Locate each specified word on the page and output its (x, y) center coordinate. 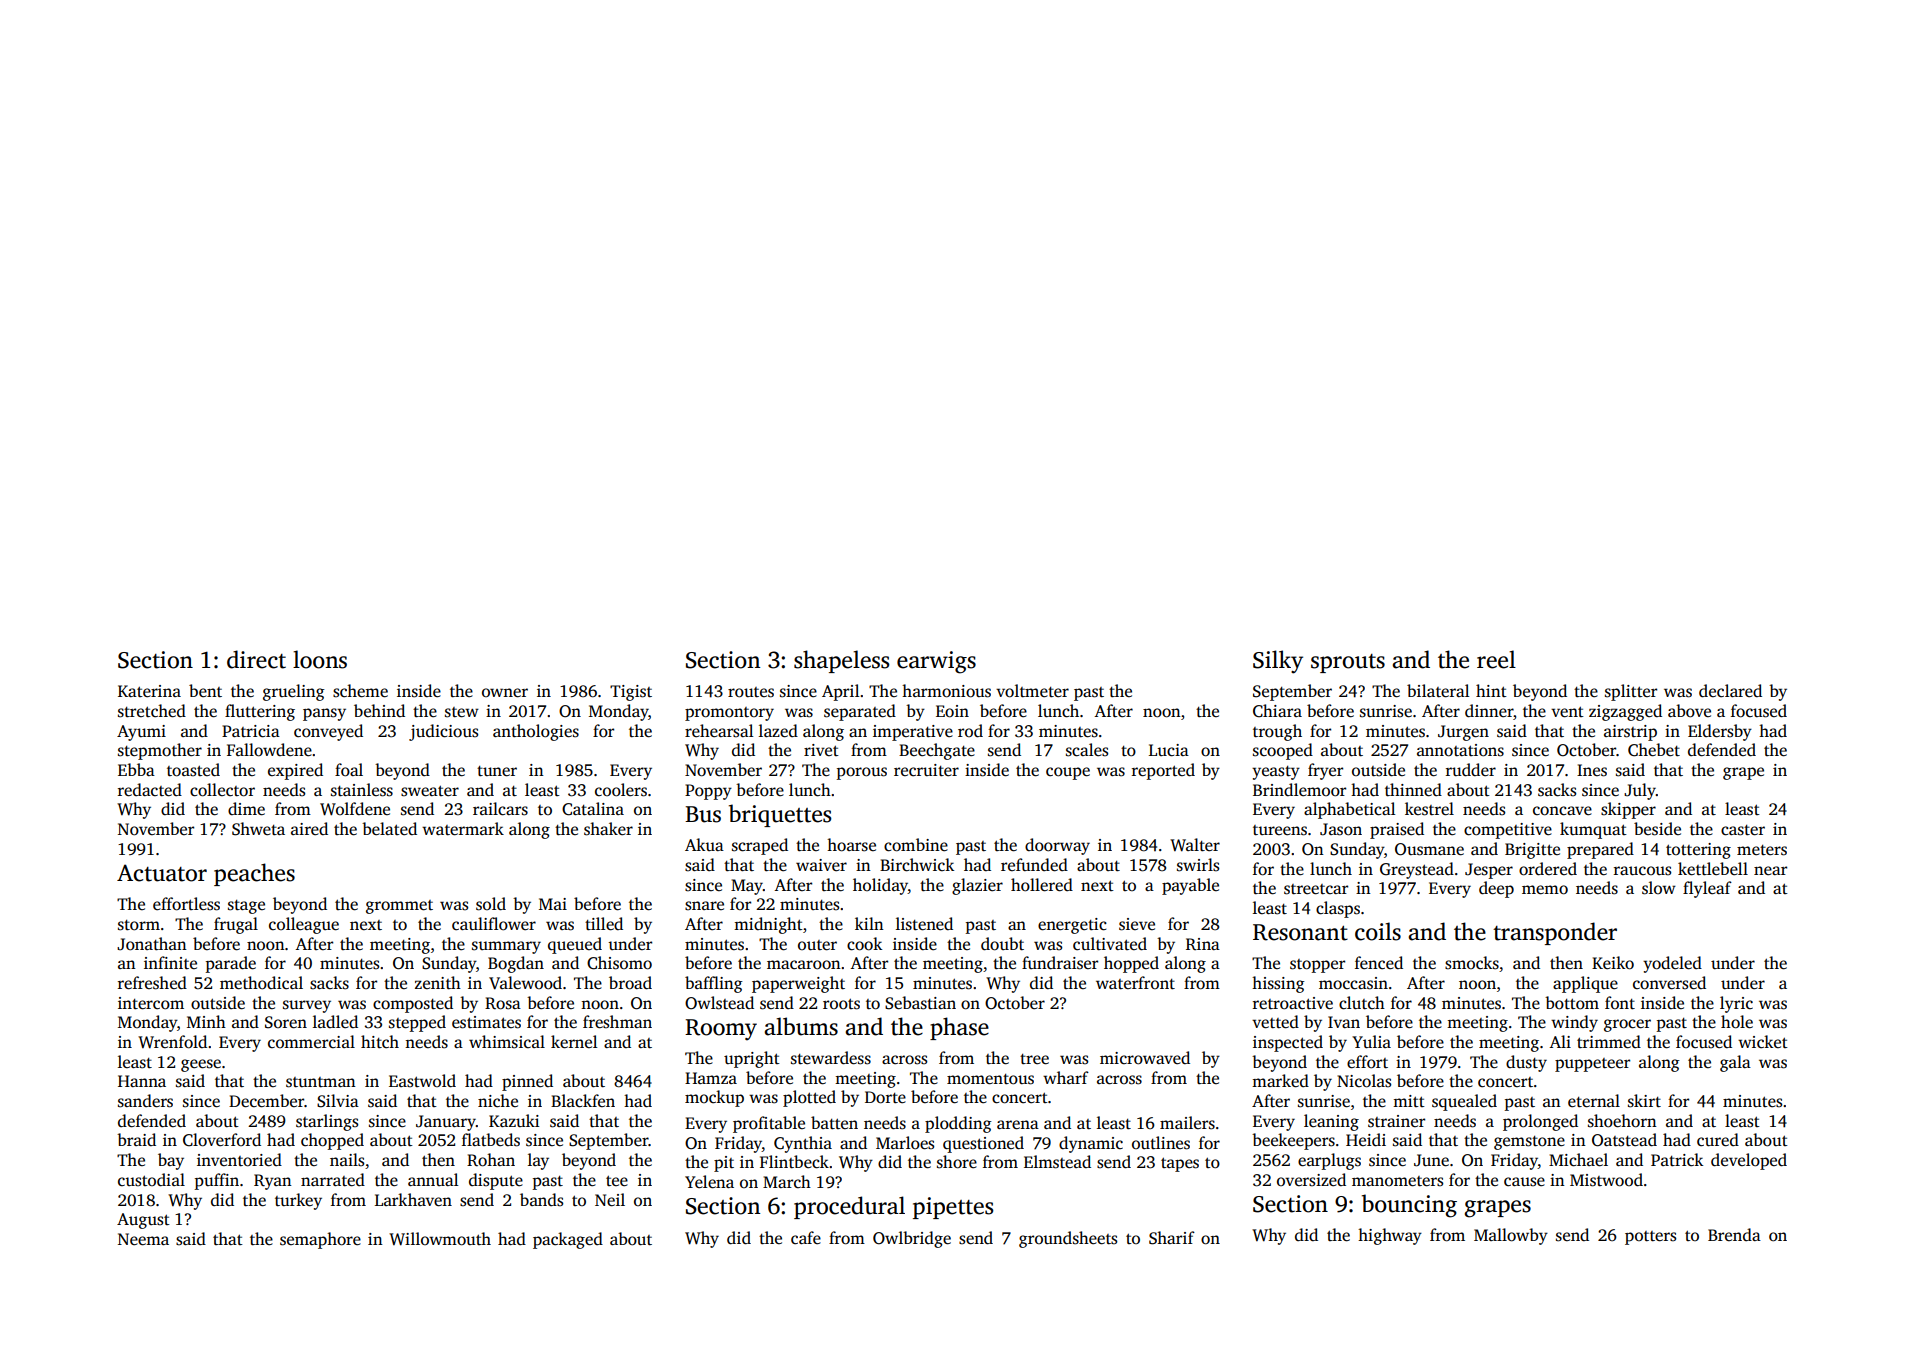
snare (704, 906)
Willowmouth (440, 1239)
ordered (1548, 869)
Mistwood (1606, 1180)
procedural (849, 1207)
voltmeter (1032, 691)
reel (1496, 659)
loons (320, 659)
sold (491, 904)
